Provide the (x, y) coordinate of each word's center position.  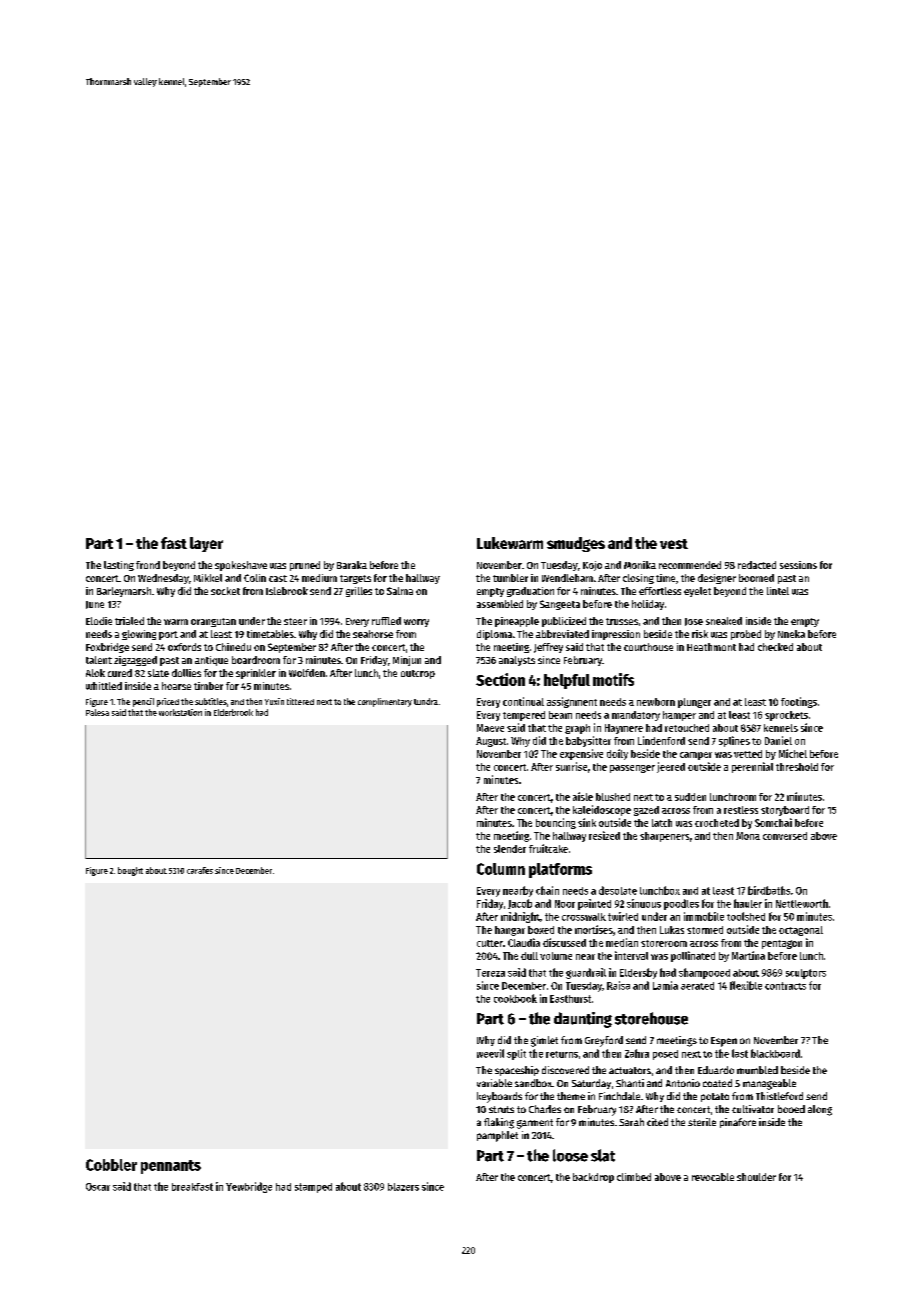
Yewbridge (249, 1187)
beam (560, 715)
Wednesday (163, 579)
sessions (798, 565)
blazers (403, 1187)
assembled (500, 604)
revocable (713, 1177)
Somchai (773, 822)
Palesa (97, 712)
